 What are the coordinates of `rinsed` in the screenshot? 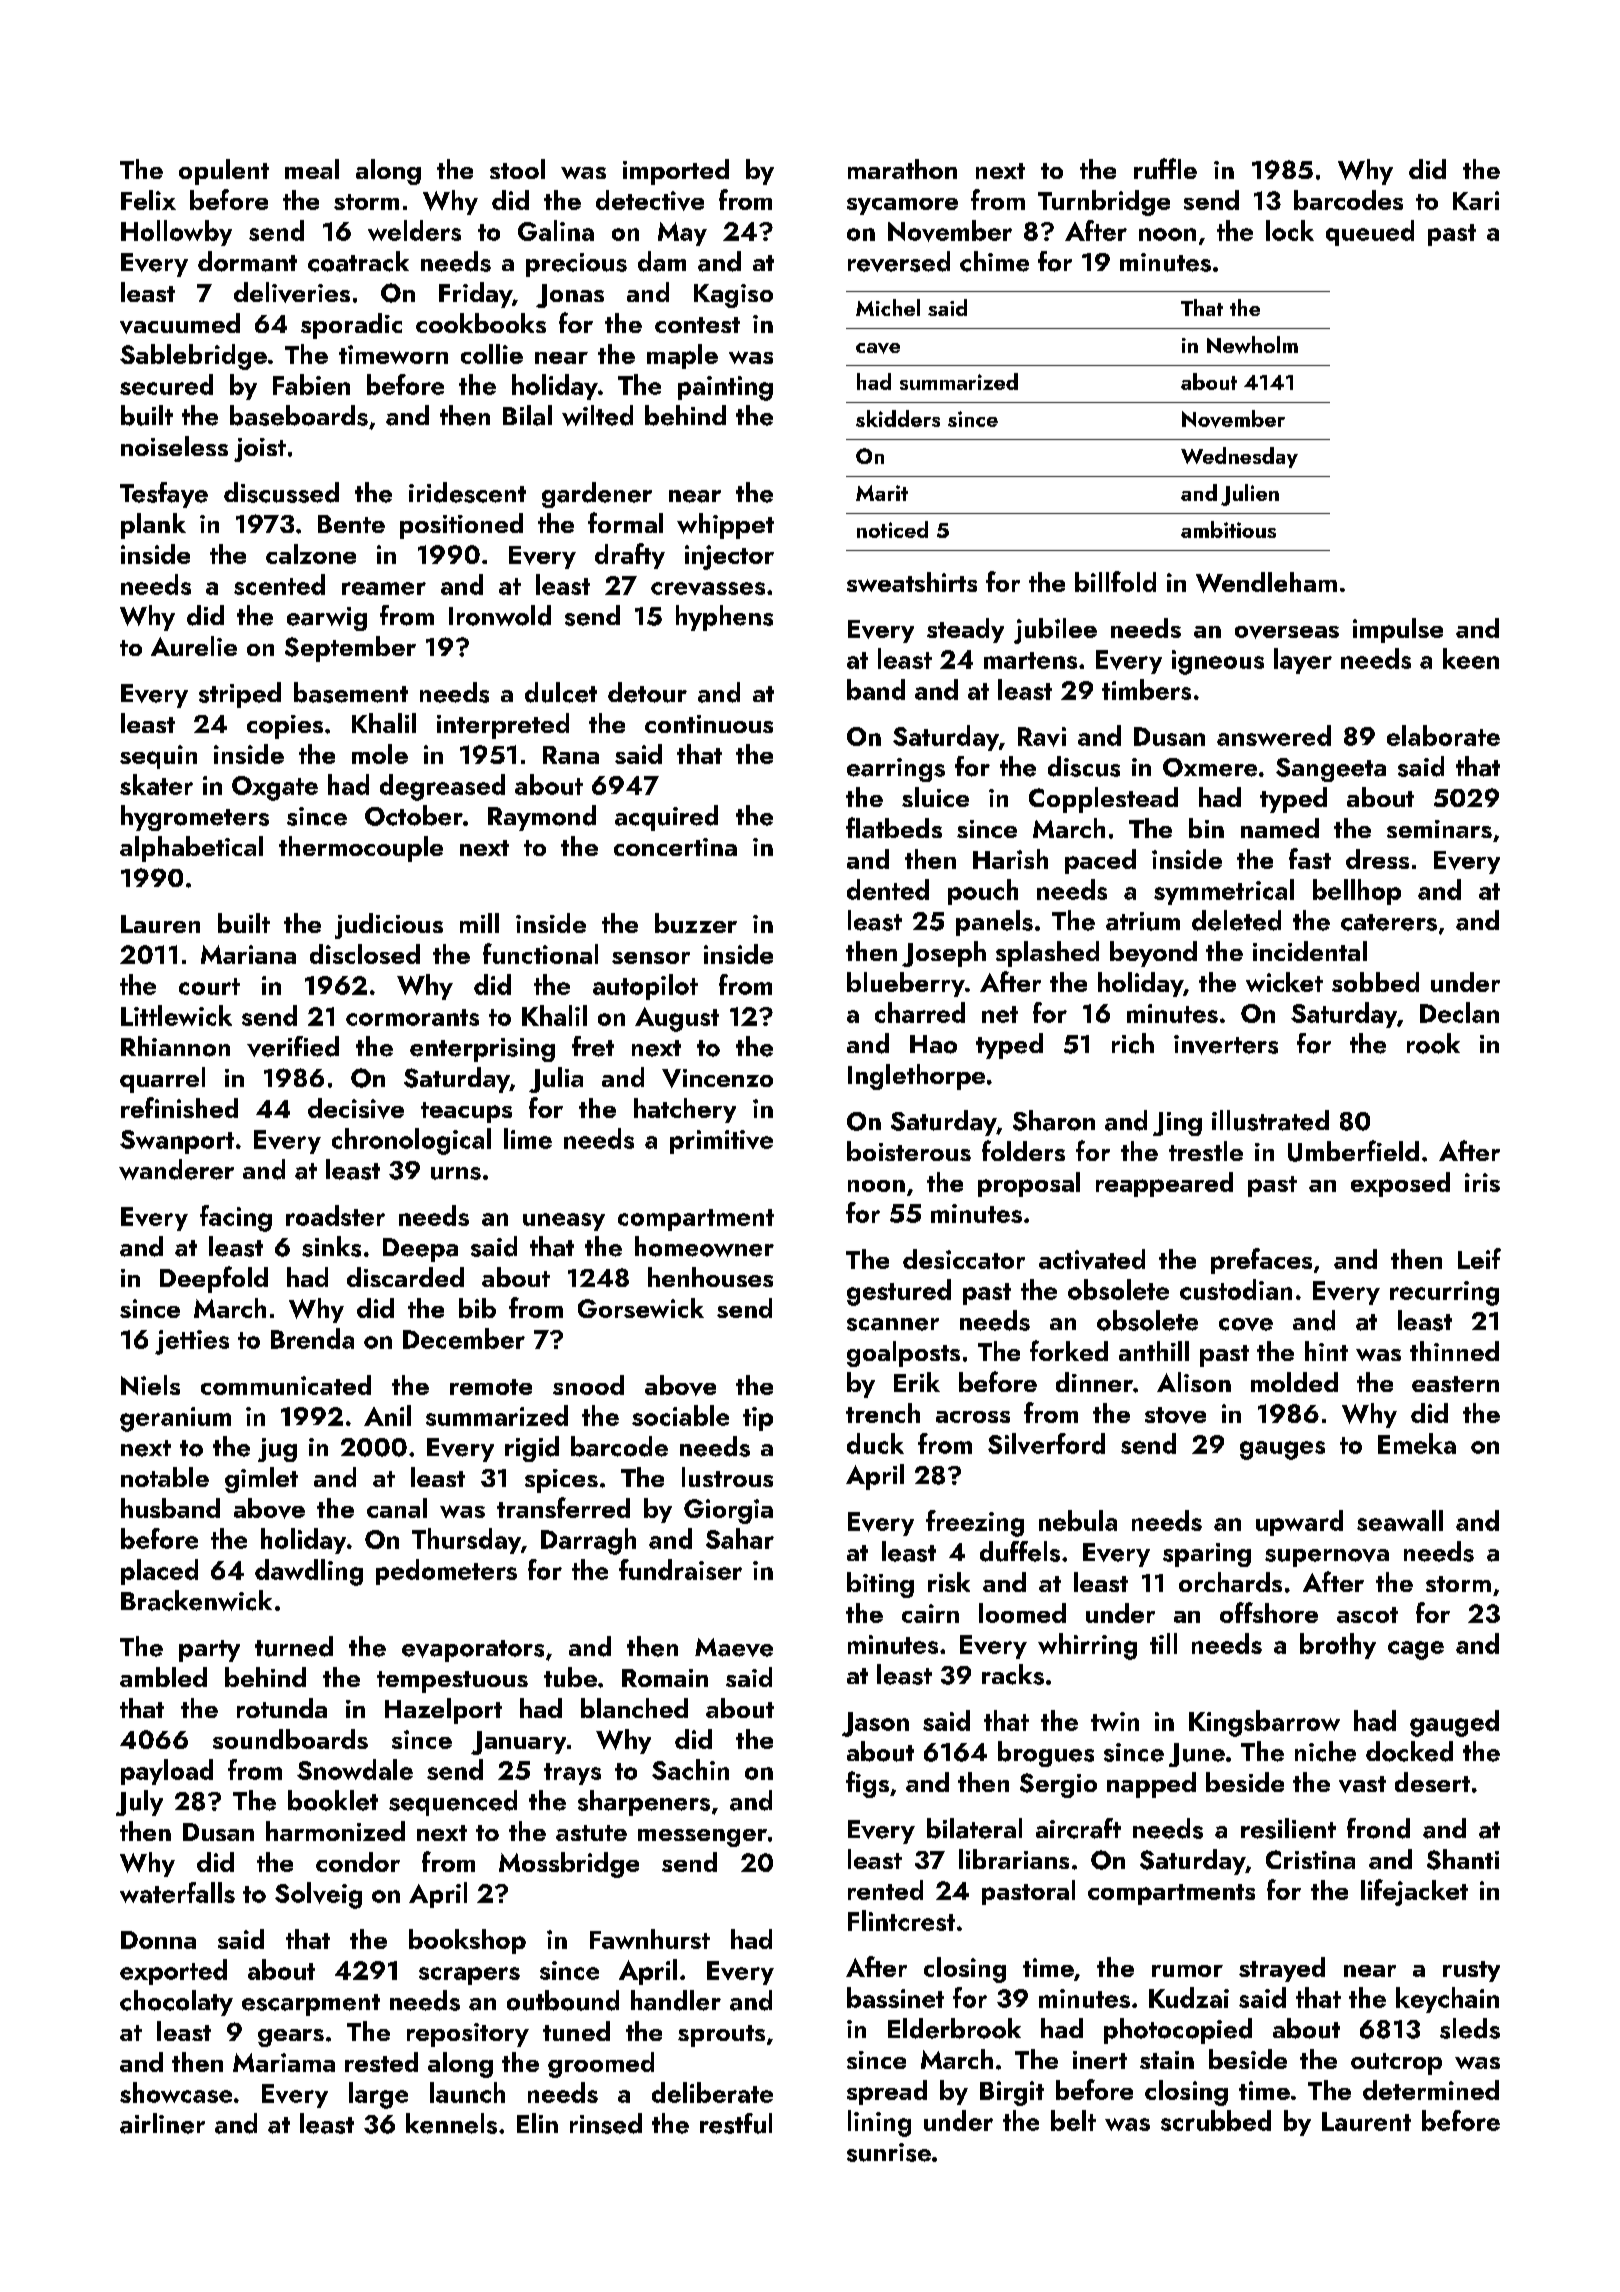 It's located at (606, 2123).
